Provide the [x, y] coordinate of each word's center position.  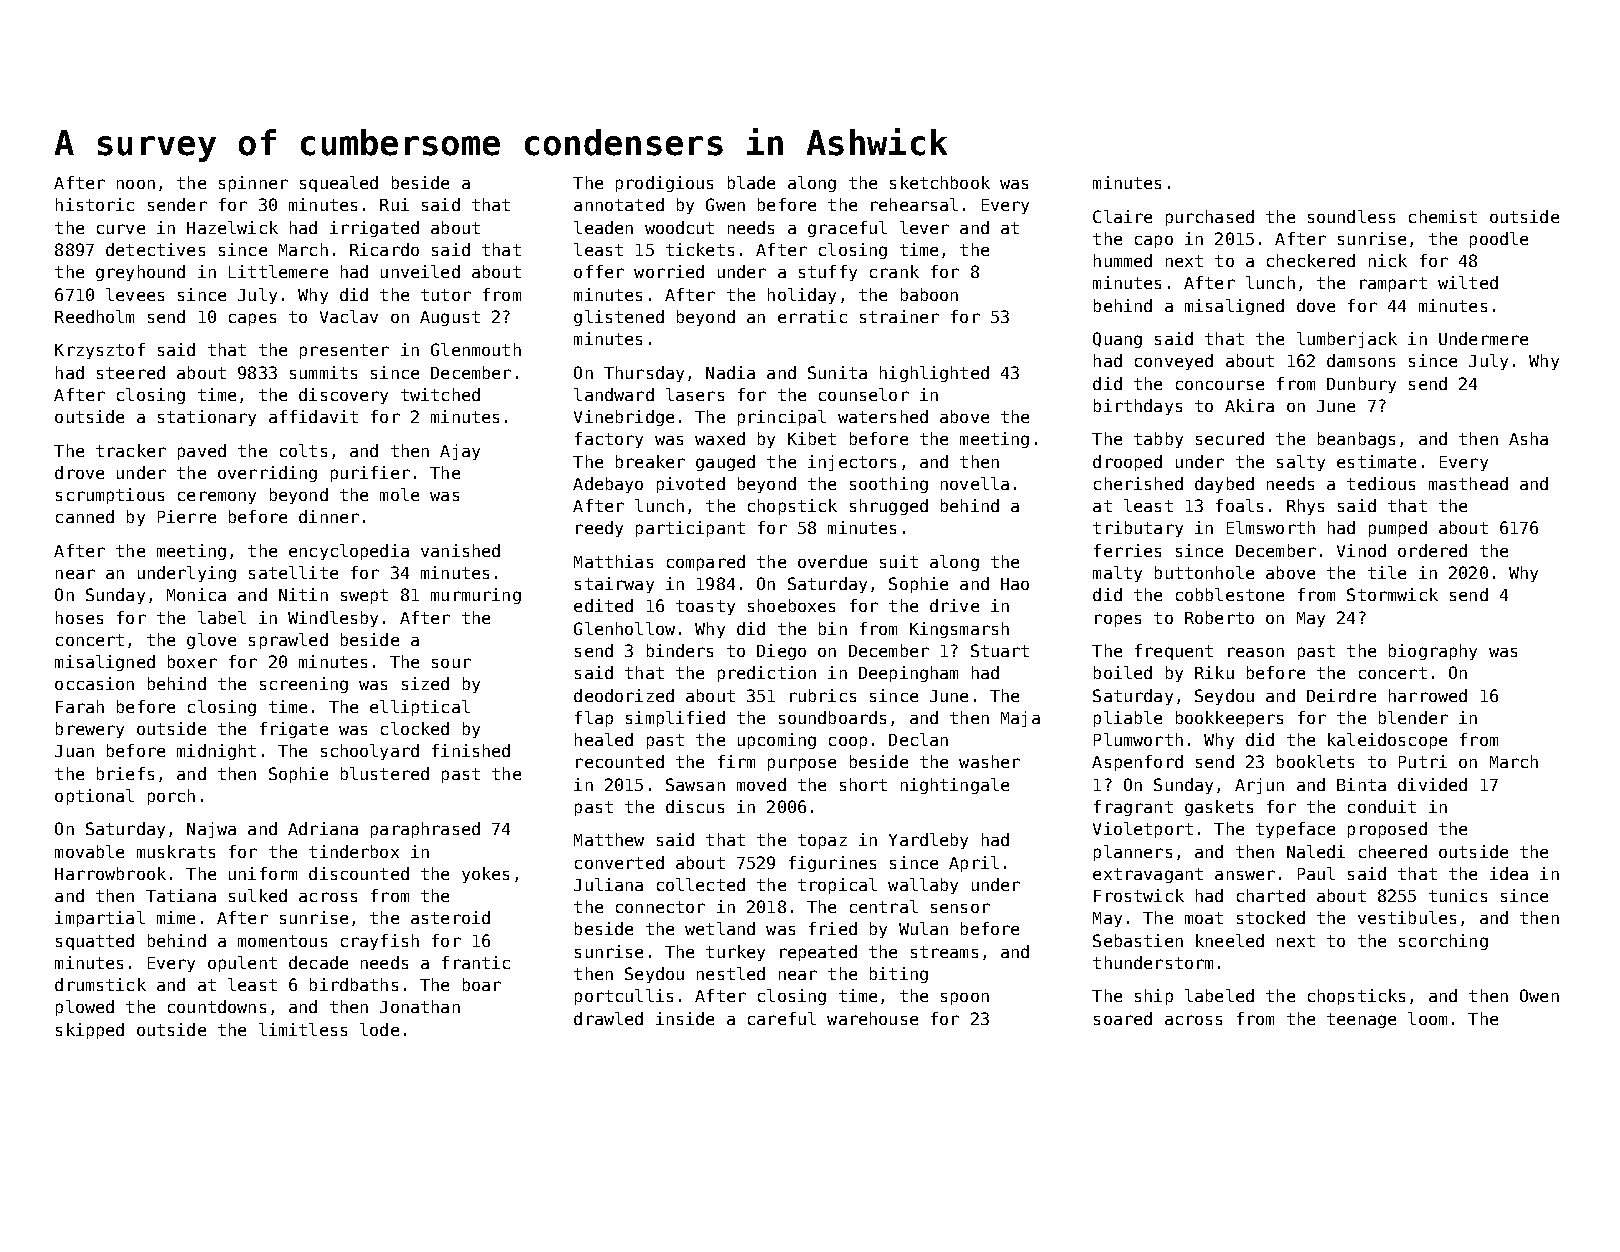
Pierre [187, 516]
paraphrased [425, 830]
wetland [720, 928]
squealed [339, 184]
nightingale [955, 786]
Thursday [644, 374]
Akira [1249, 405]
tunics [1458, 895]
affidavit [313, 416]
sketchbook [940, 182]
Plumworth [1138, 739]
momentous [282, 941]
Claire [1122, 216]
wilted [1468, 282]
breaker [650, 461]
